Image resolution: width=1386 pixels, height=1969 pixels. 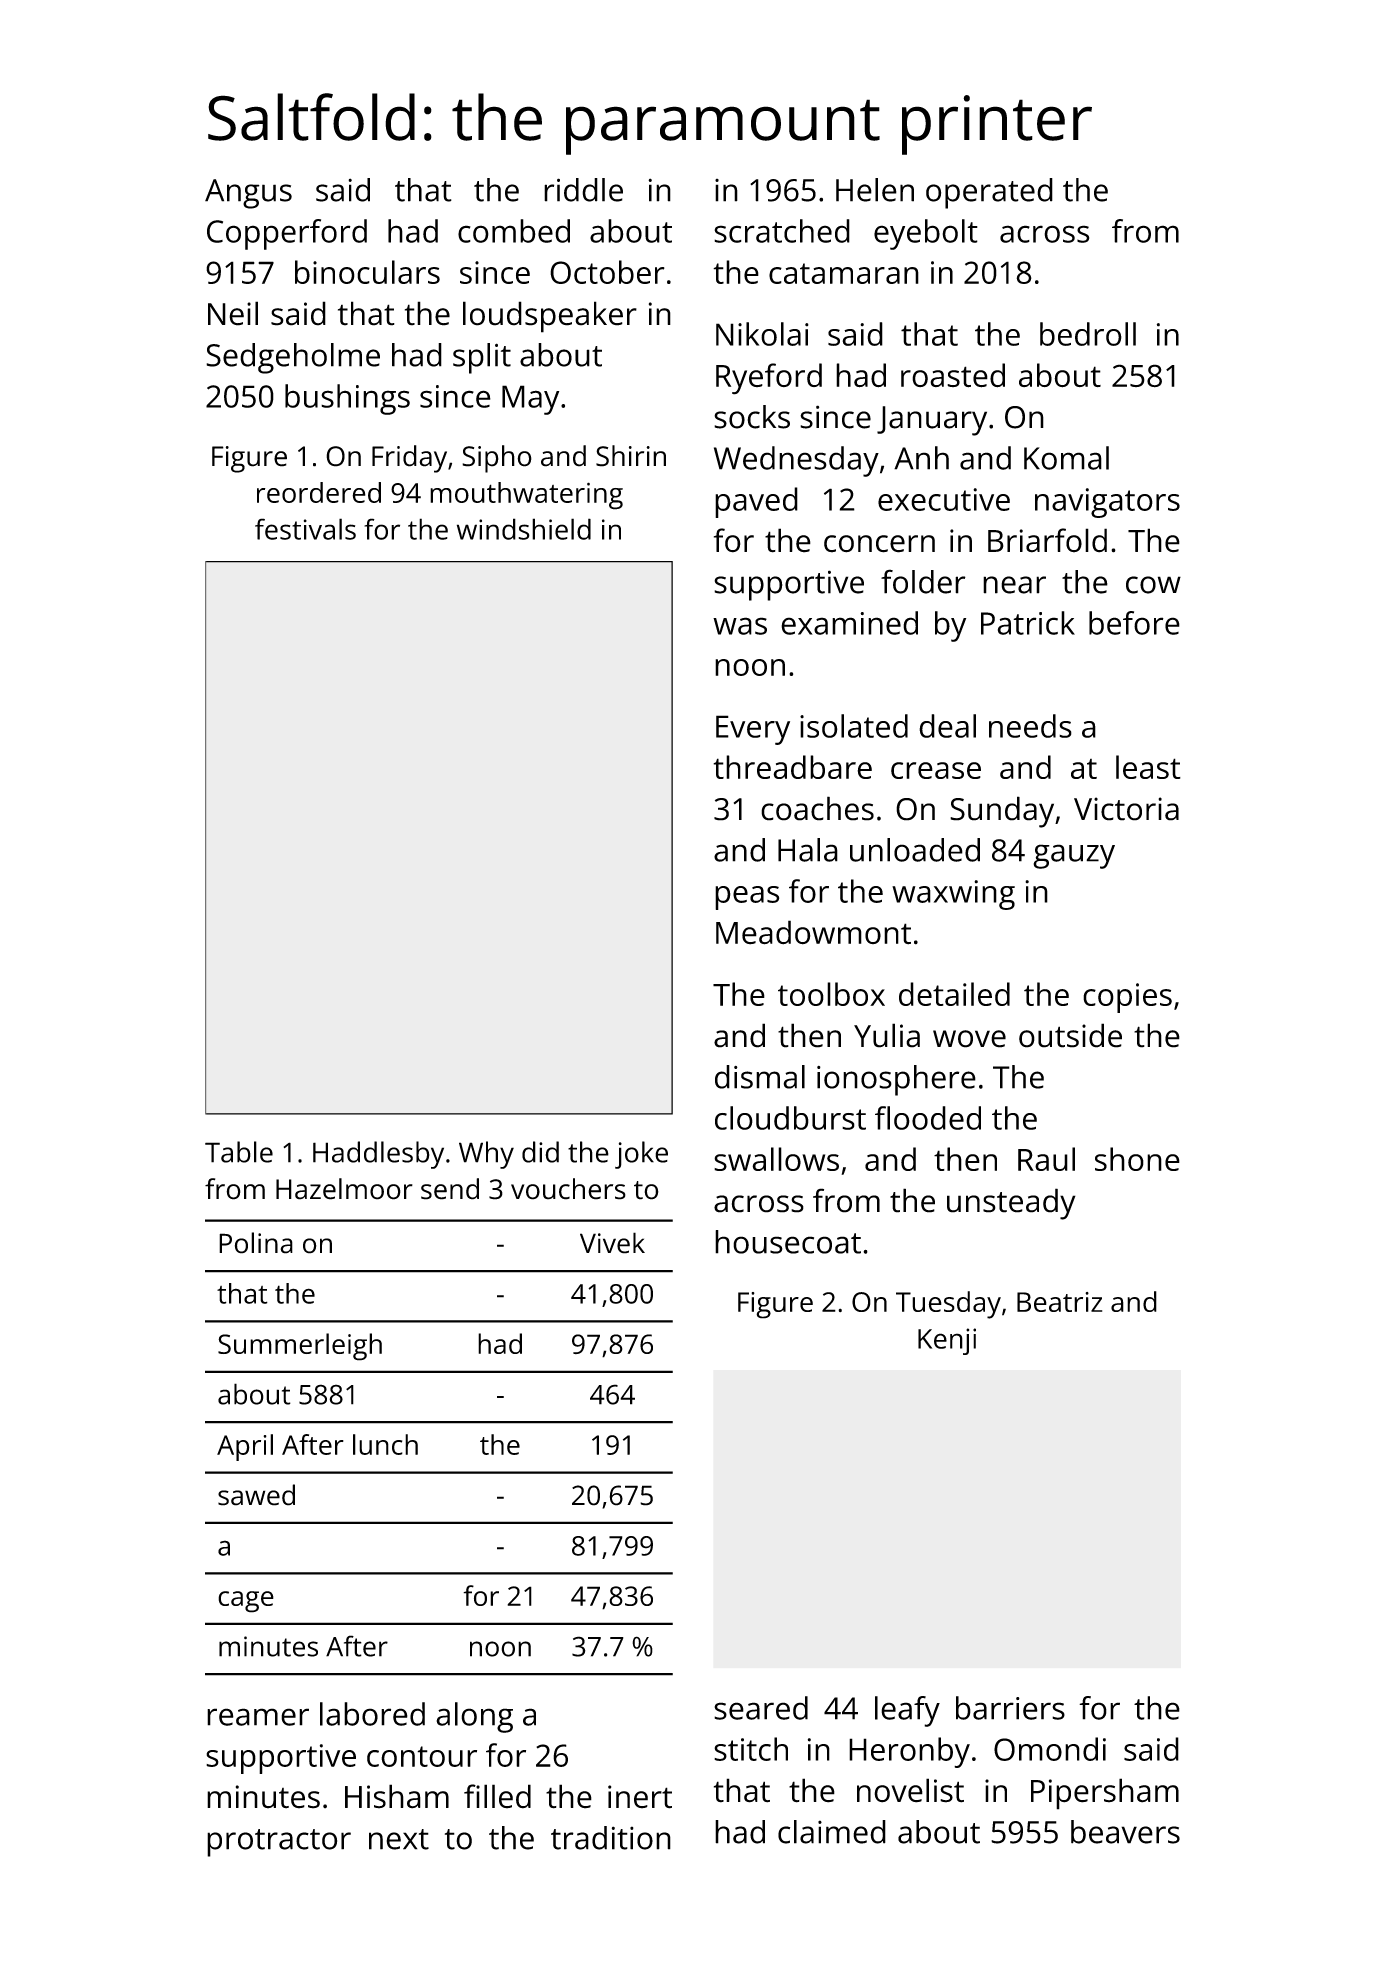 I want to click on Nikolai, so click(x=762, y=334).
